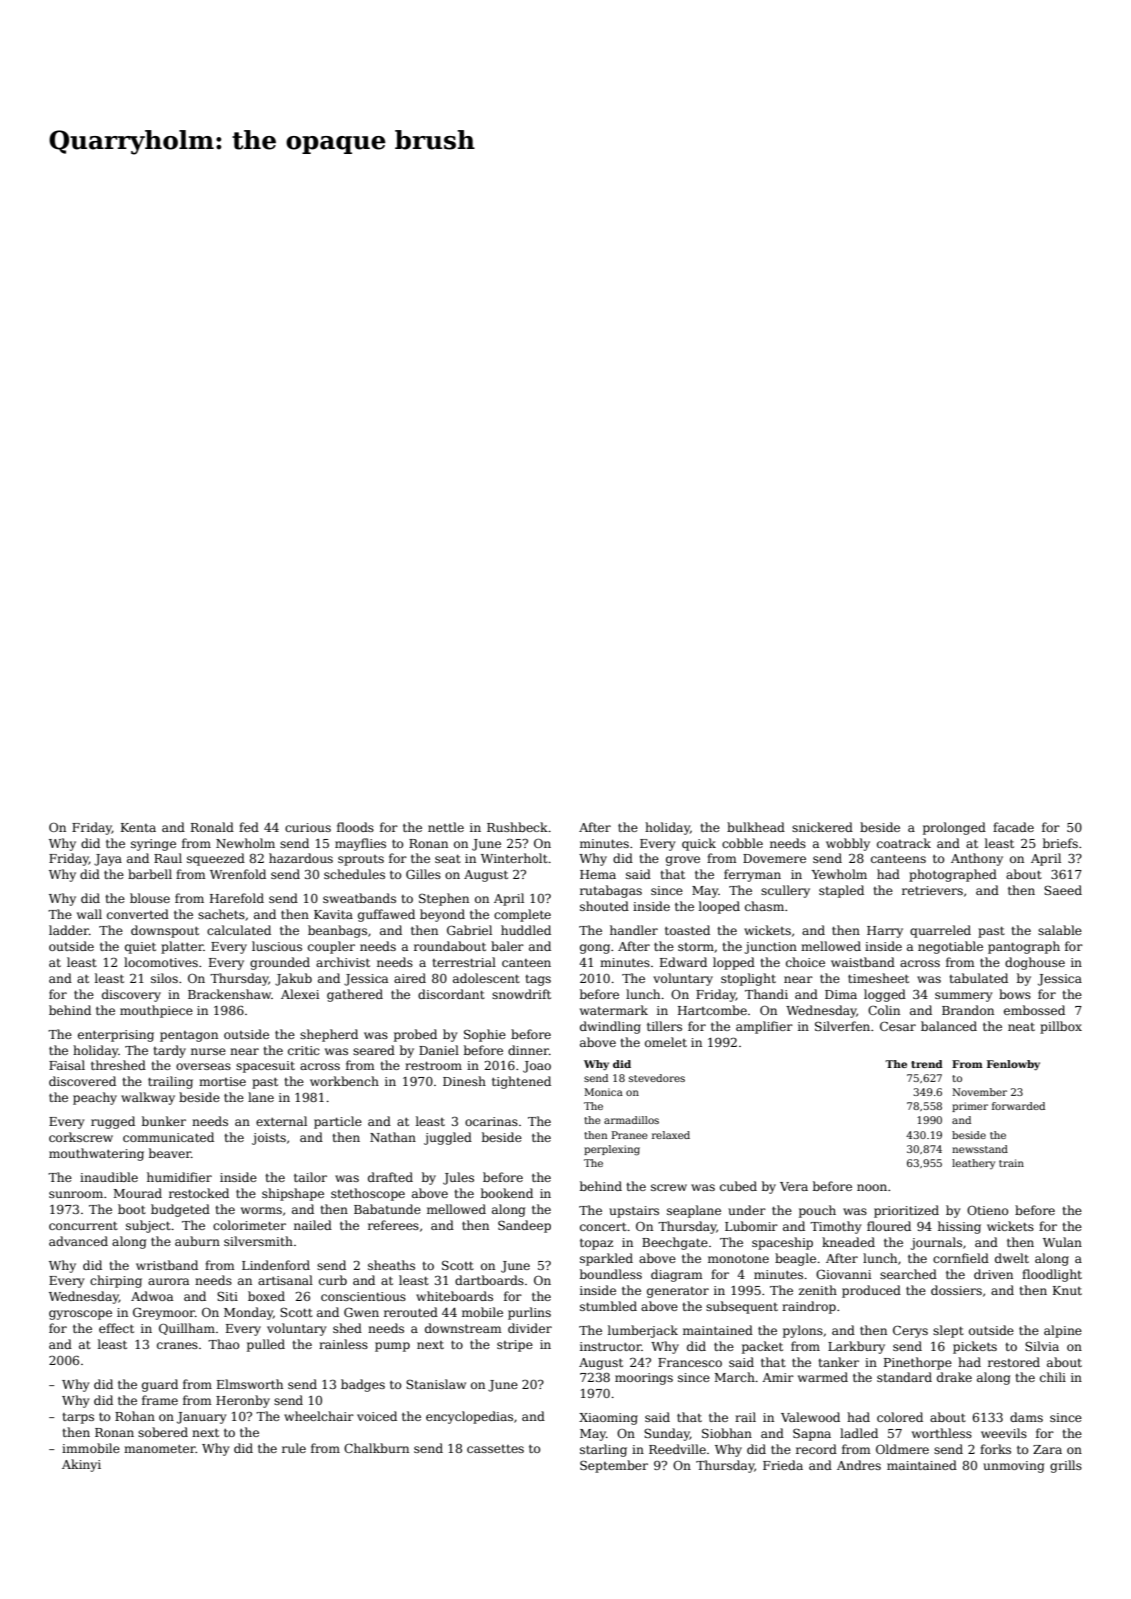 Image resolution: width=1131 pixels, height=1599 pixels. I want to click on baler, so click(507, 946).
